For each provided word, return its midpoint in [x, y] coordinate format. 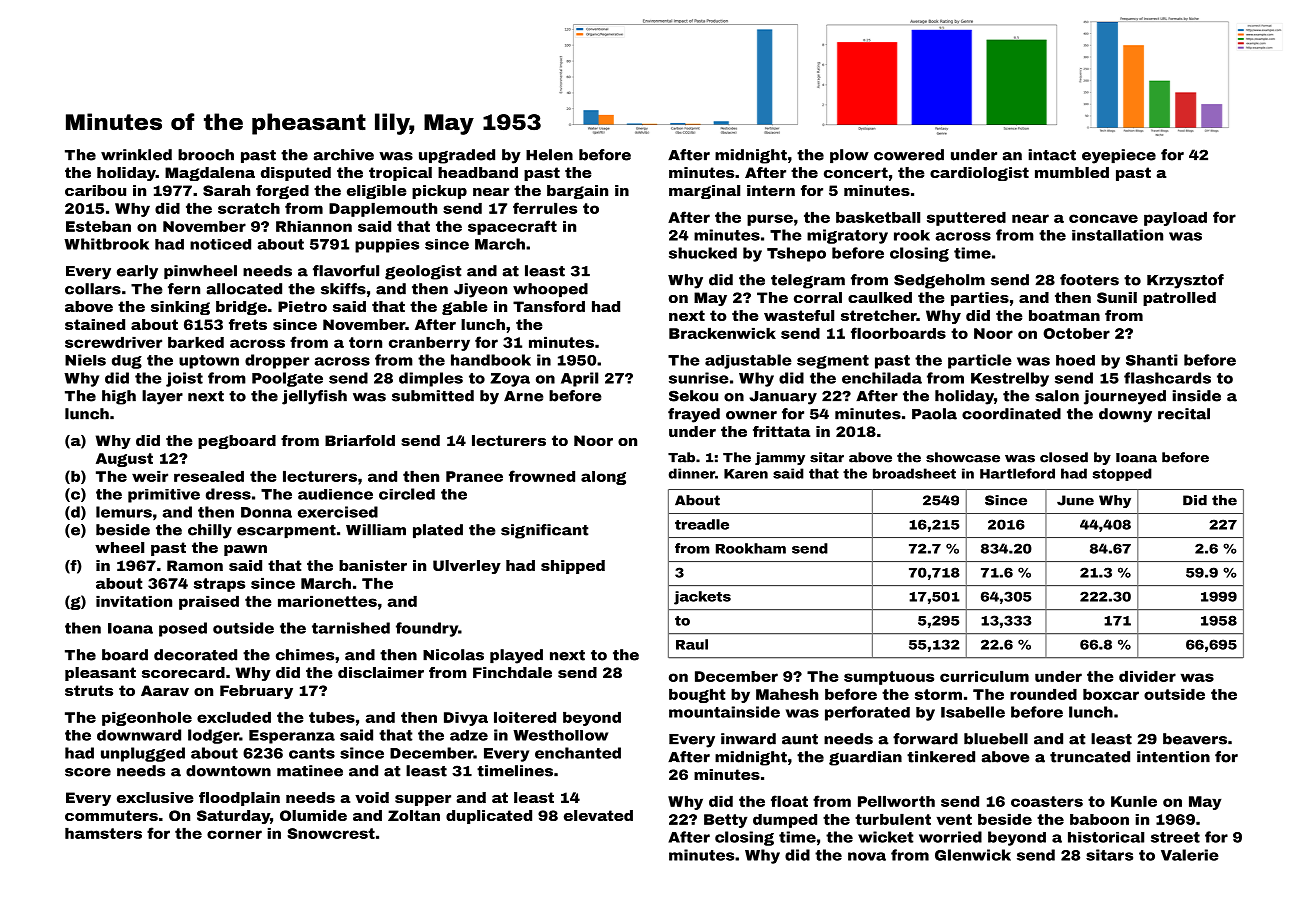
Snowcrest [331, 833]
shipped [573, 567]
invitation [134, 601]
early [137, 272]
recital [1184, 414]
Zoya [510, 380]
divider [1147, 676]
